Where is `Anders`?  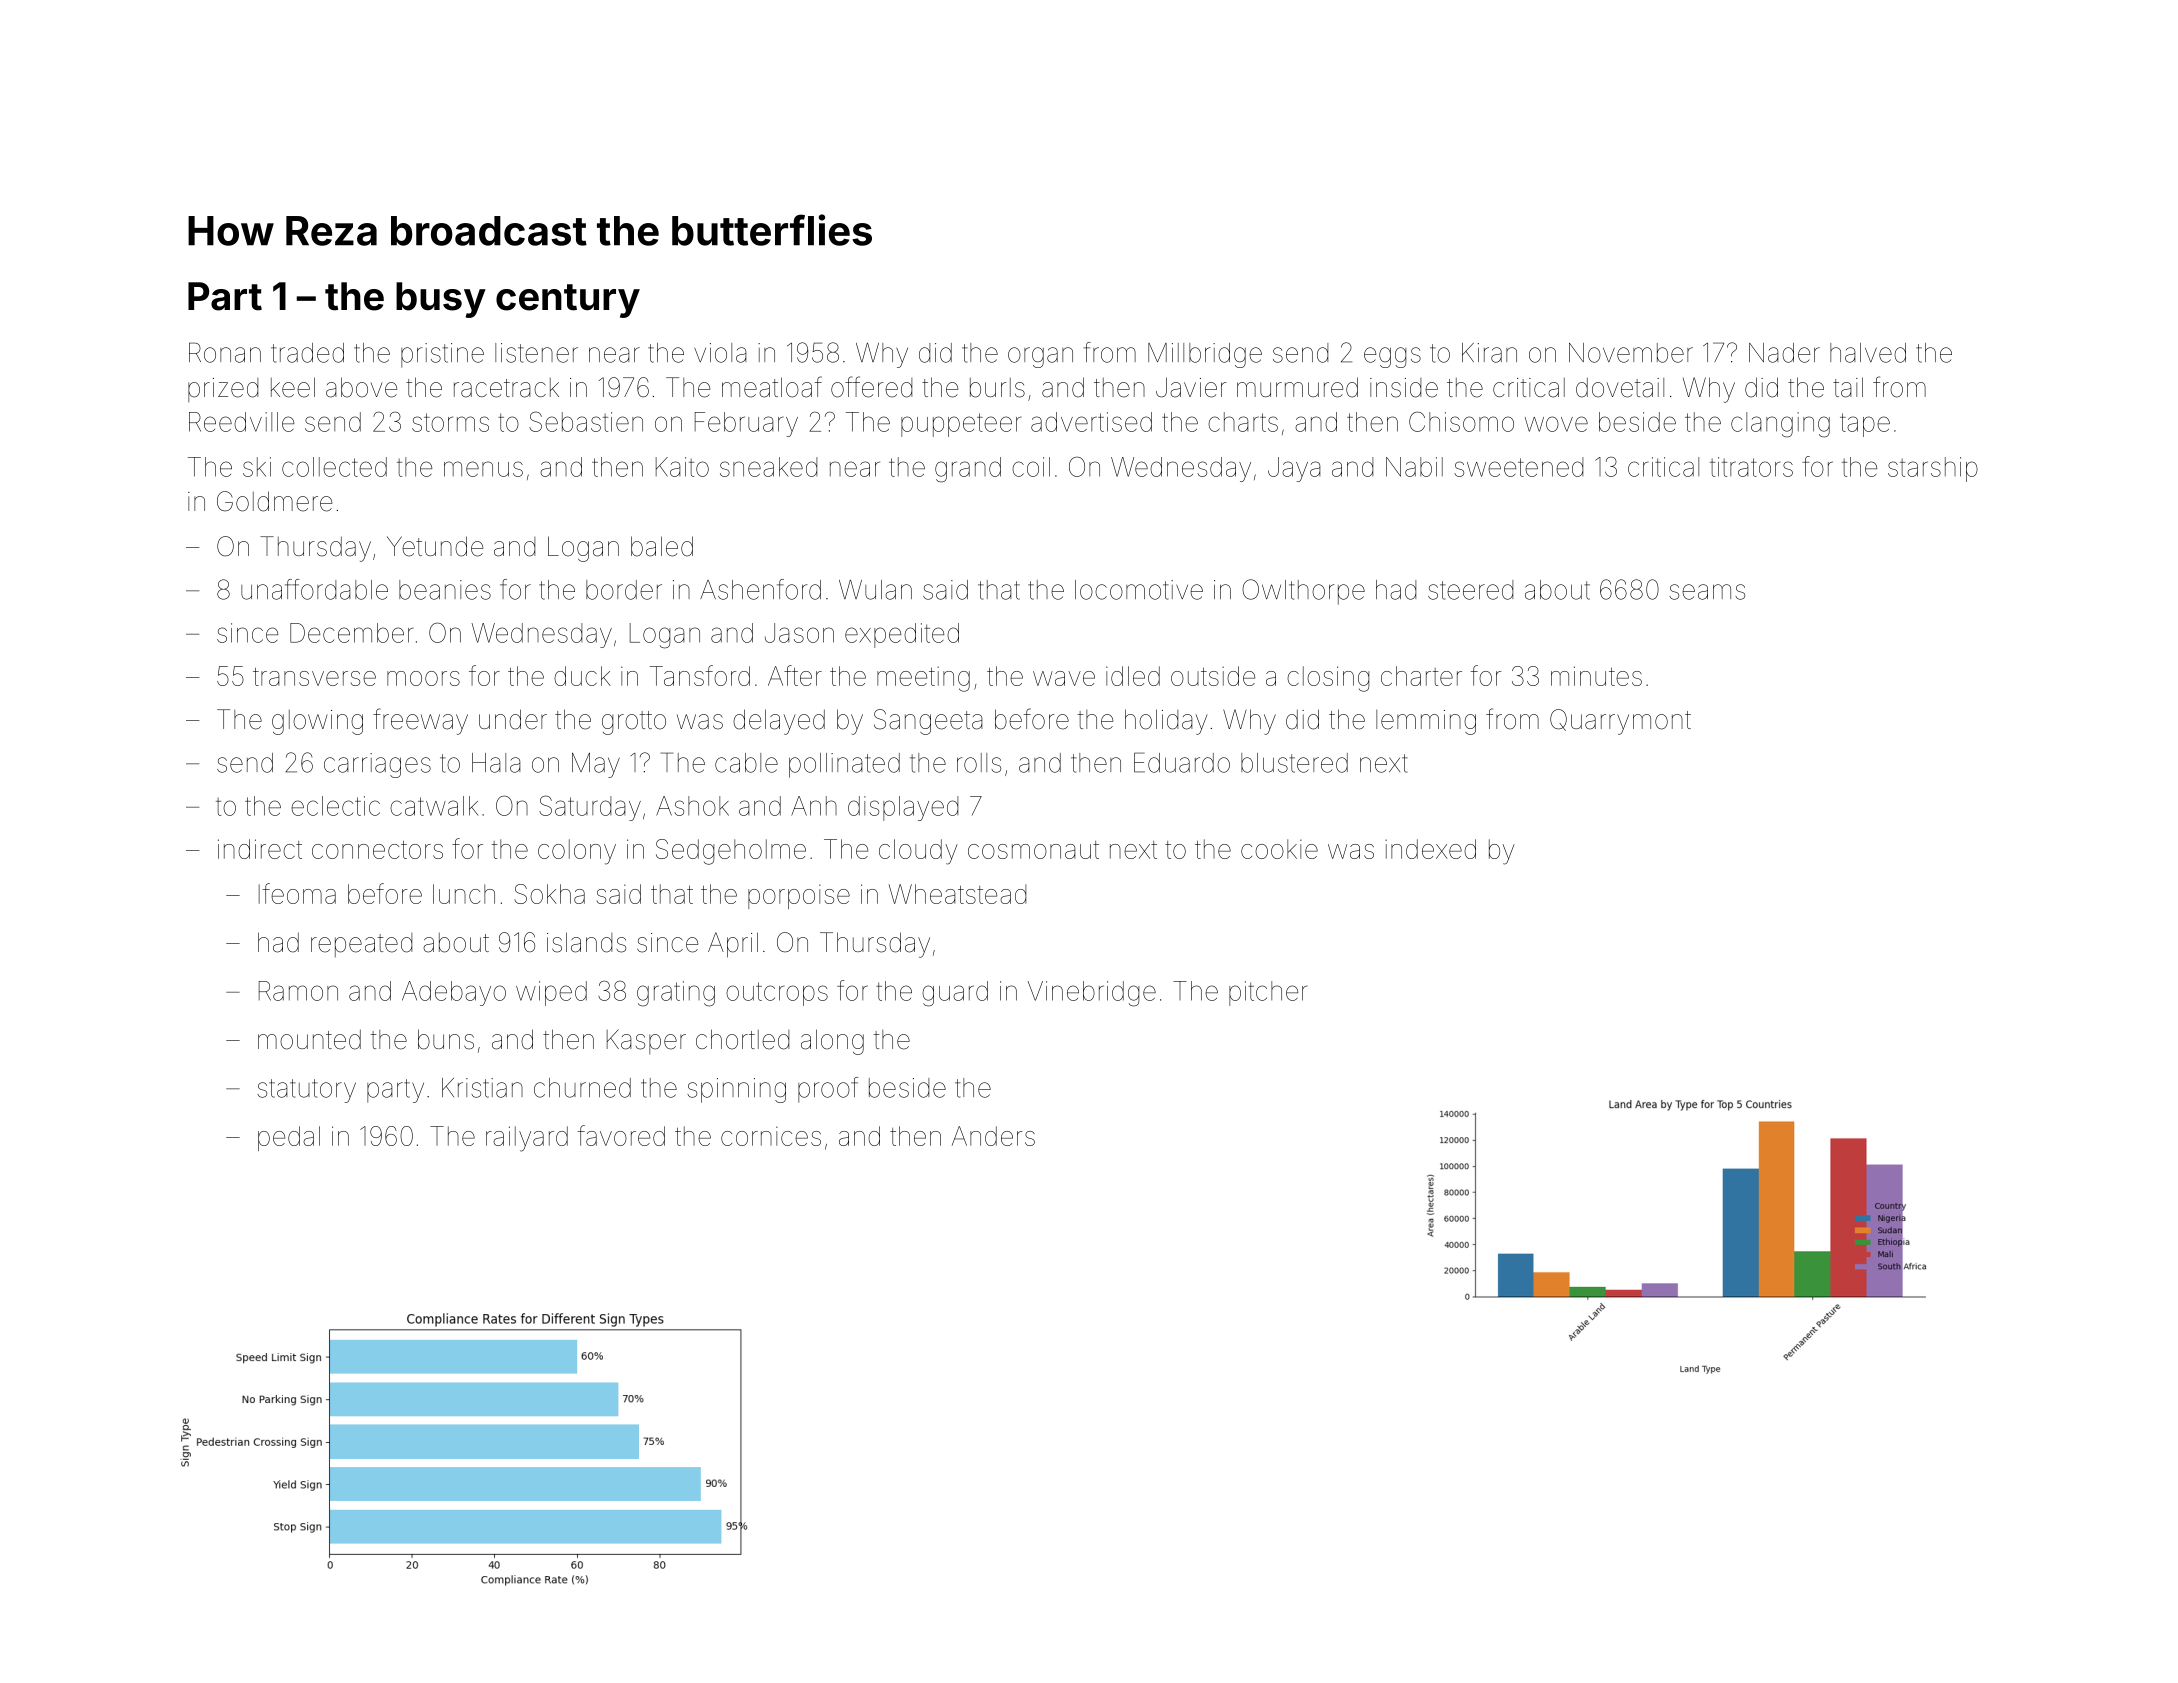
Anders is located at coordinates (993, 1136).
